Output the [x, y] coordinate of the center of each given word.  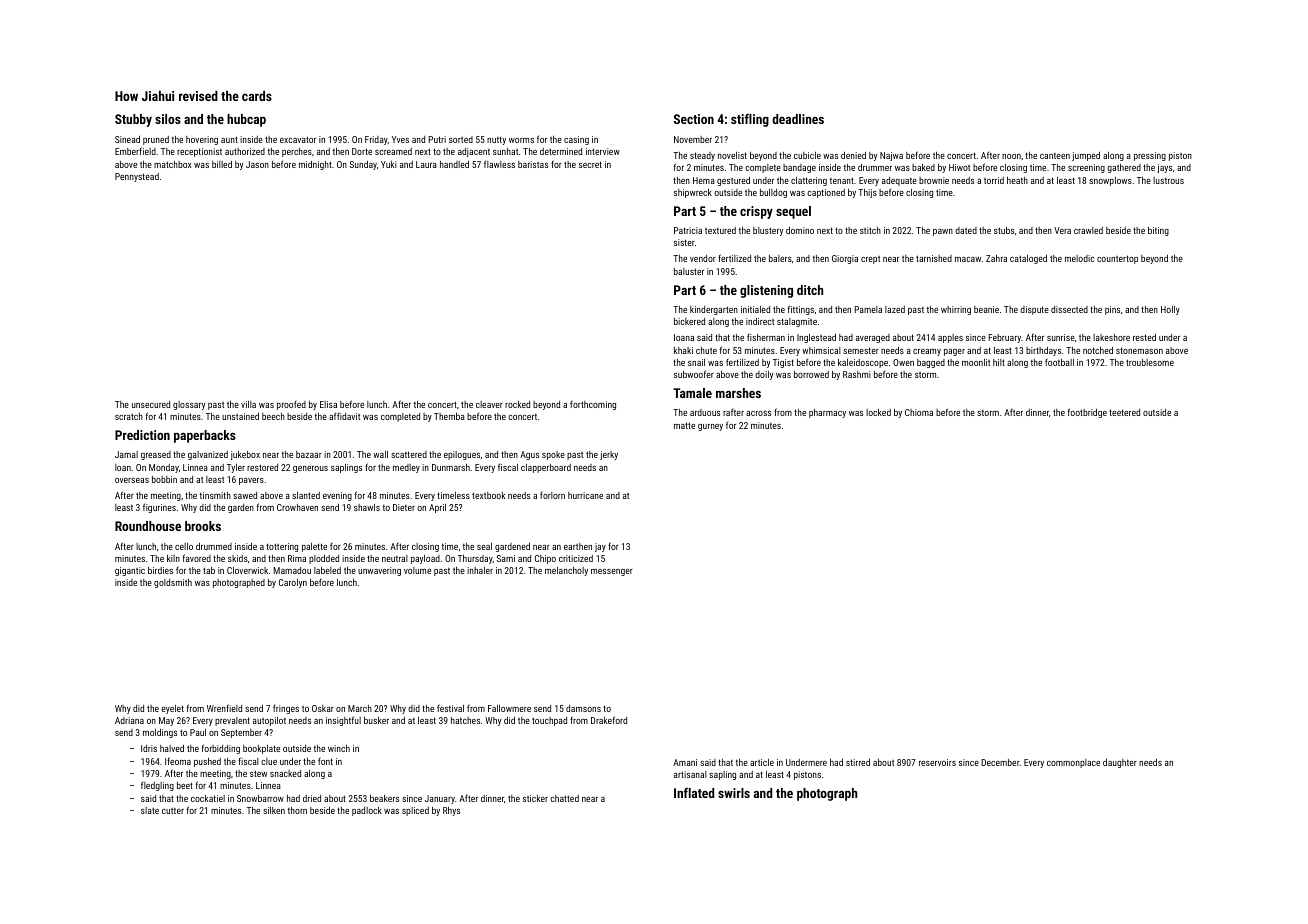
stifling [750, 120]
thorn [297, 810]
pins [1112, 310]
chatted [564, 798]
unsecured [151, 404]
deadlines [798, 119]
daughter [1120, 763]
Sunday [363, 165]
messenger [612, 572]
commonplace [1073, 763]
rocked [517, 404]
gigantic [130, 571]
